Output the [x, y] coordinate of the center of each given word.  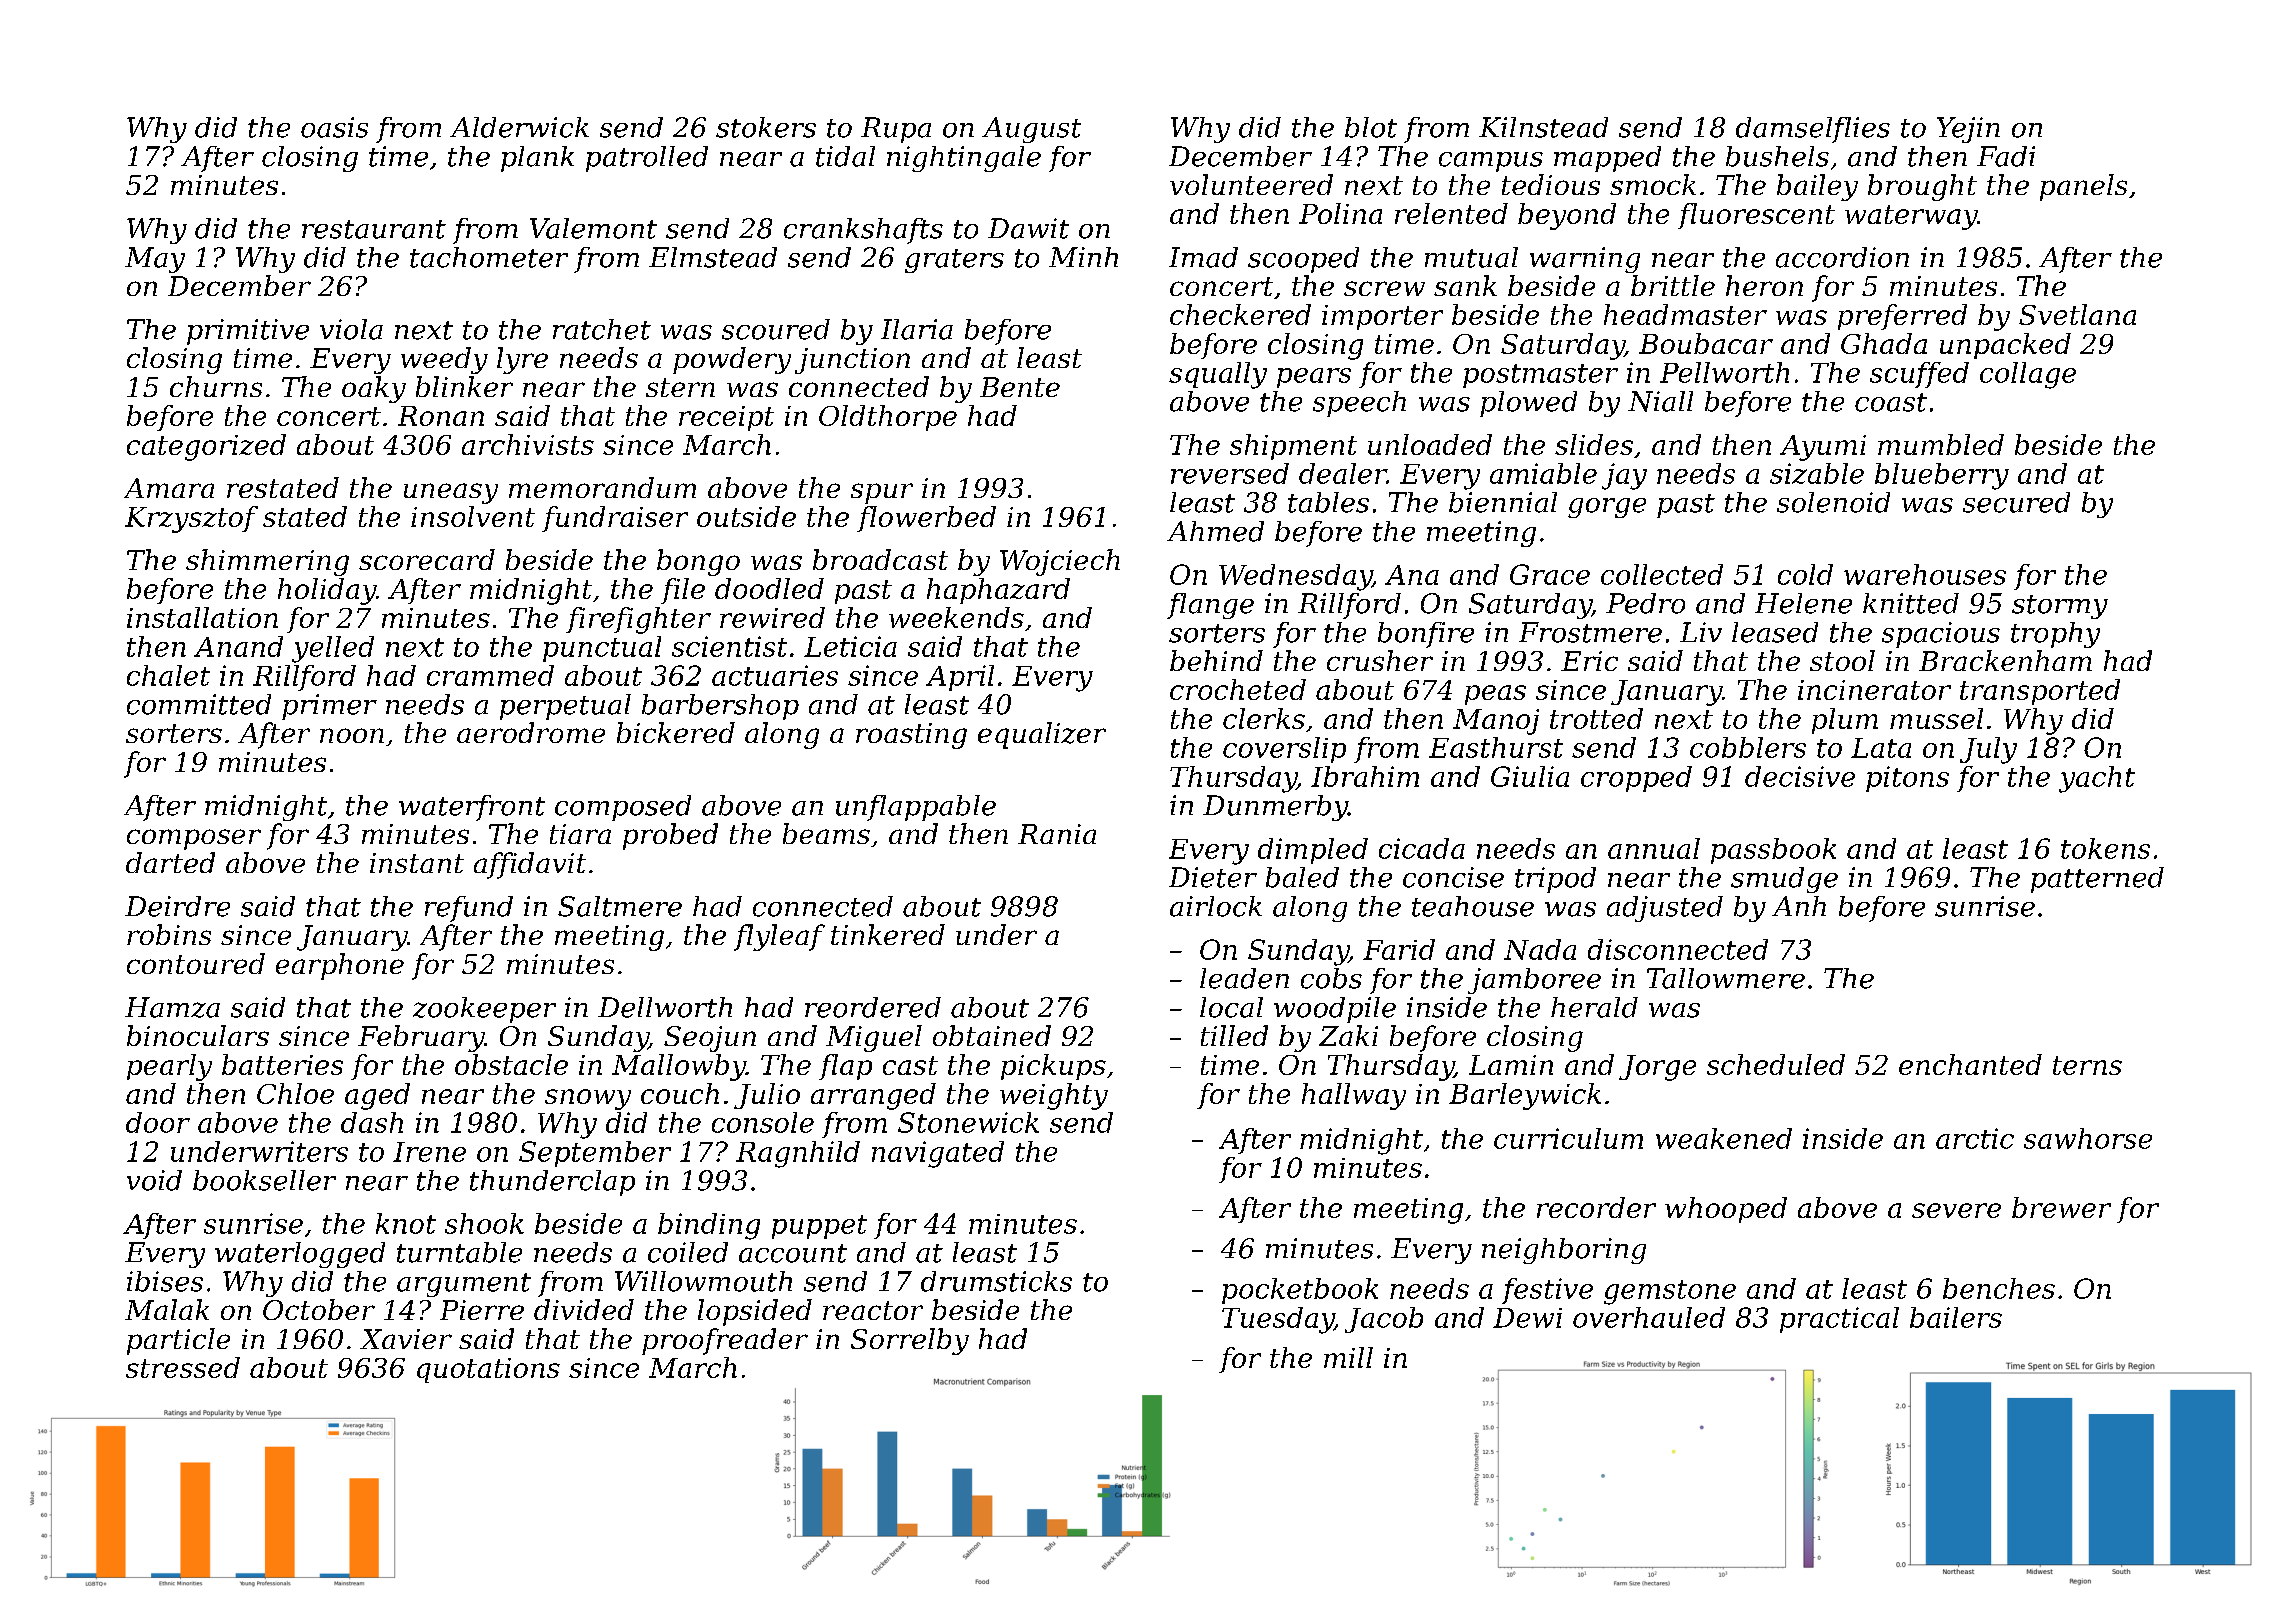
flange [1210, 606]
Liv [1701, 632]
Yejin [1968, 130]
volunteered [1251, 184]
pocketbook [1300, 1291]
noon [352, 735]
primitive [248, 332]
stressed [183, 1367]
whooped [1726, 1210]
